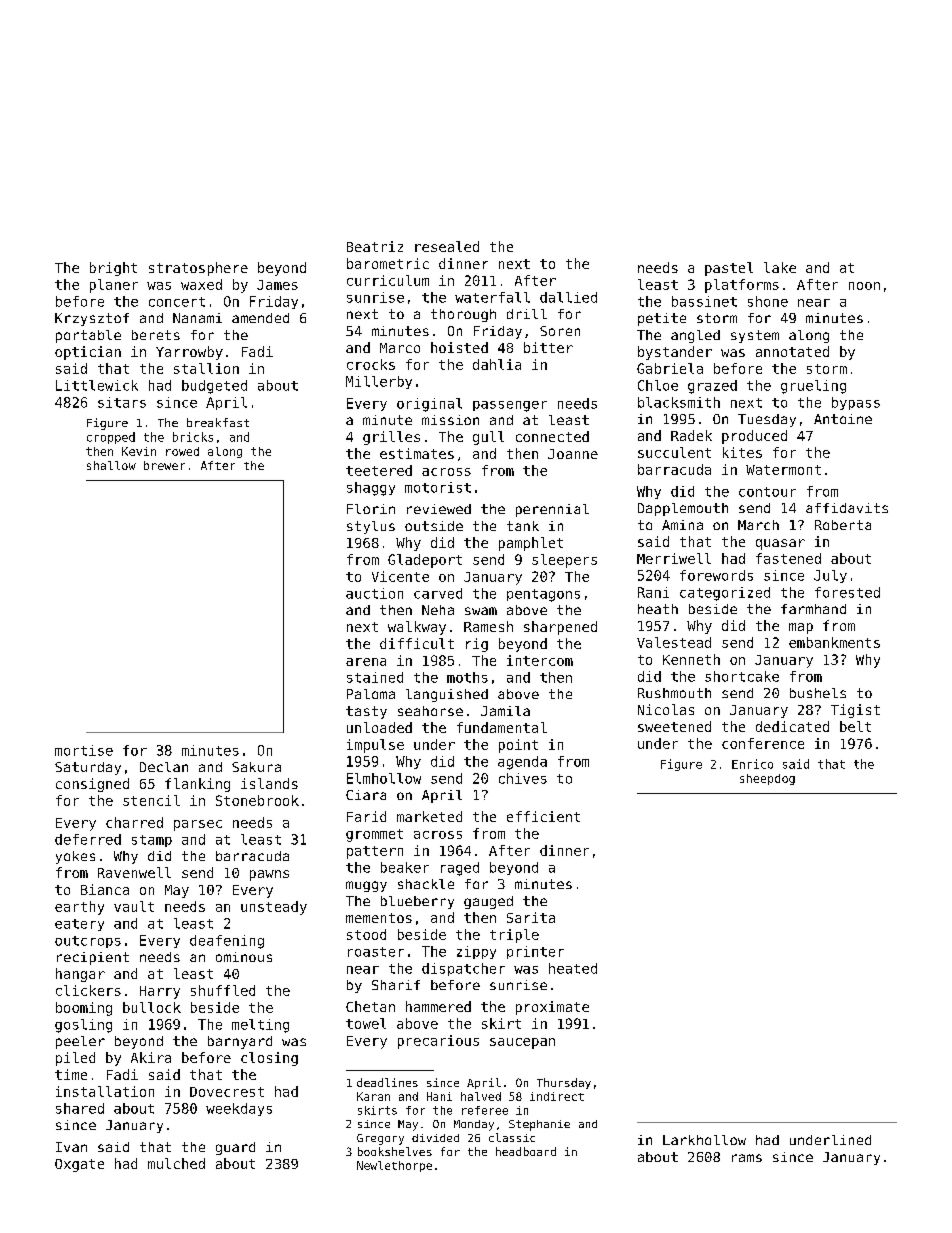 Image resolution: width=952 pixels, height=1233 pixels. Describe the element at coordinates (80, 1108) in the screenshot. I see `shared` at that location.
